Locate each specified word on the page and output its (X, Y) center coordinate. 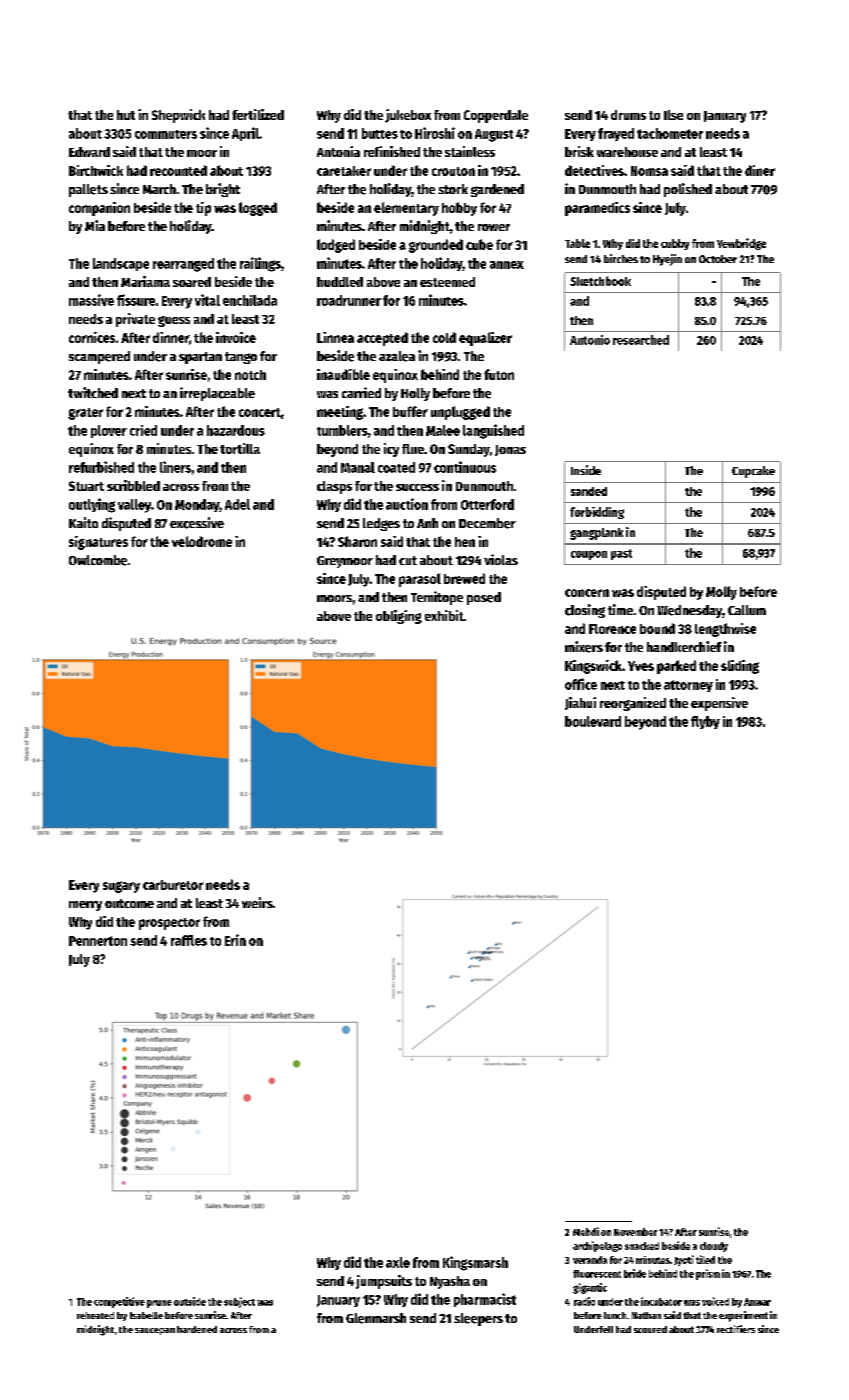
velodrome (202, 541)
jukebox (408, 116)
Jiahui (580, 703)
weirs (257, 902)
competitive (119, 1302)
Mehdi (586, 1231)
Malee (443, 430)
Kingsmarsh (475, 1263)
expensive (719, 704)
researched (641, 340)
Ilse (673, 115)
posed (484, 598)
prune (159, 1304)
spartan (200, 358)
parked (676, 667)
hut (126, 115)
